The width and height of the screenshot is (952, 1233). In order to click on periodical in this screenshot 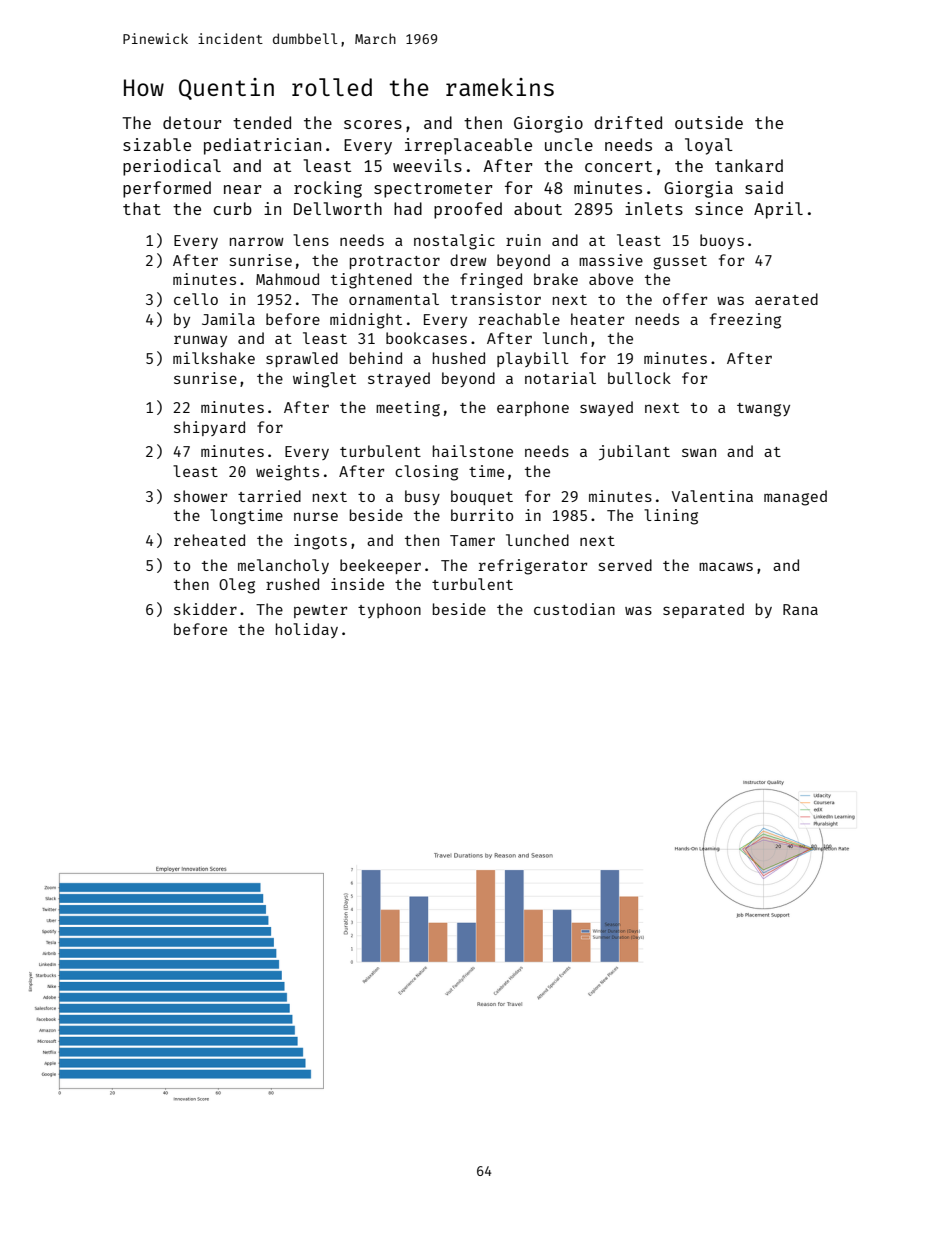, I will do `click(172, 167)`.
